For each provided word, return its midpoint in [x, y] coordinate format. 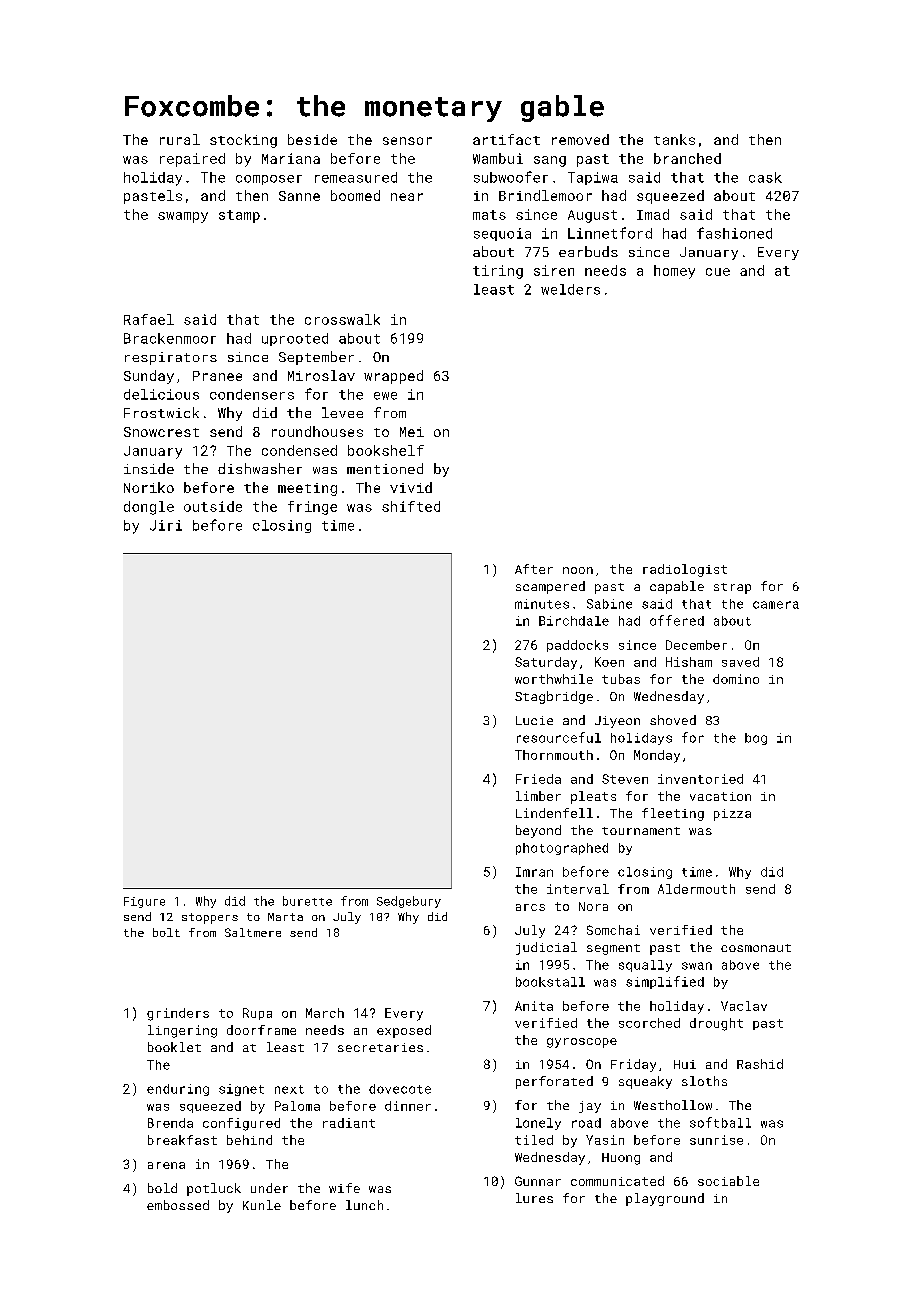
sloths [704, 1081]
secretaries [380, 1047]
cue [718, 272]
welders [570, 289]
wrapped [393, 377]
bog [756, 739]
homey [674, 272]
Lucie [534, 720]
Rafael [149, 319]
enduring [178, 1090]
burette [307, 901]
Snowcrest [161, 432]
